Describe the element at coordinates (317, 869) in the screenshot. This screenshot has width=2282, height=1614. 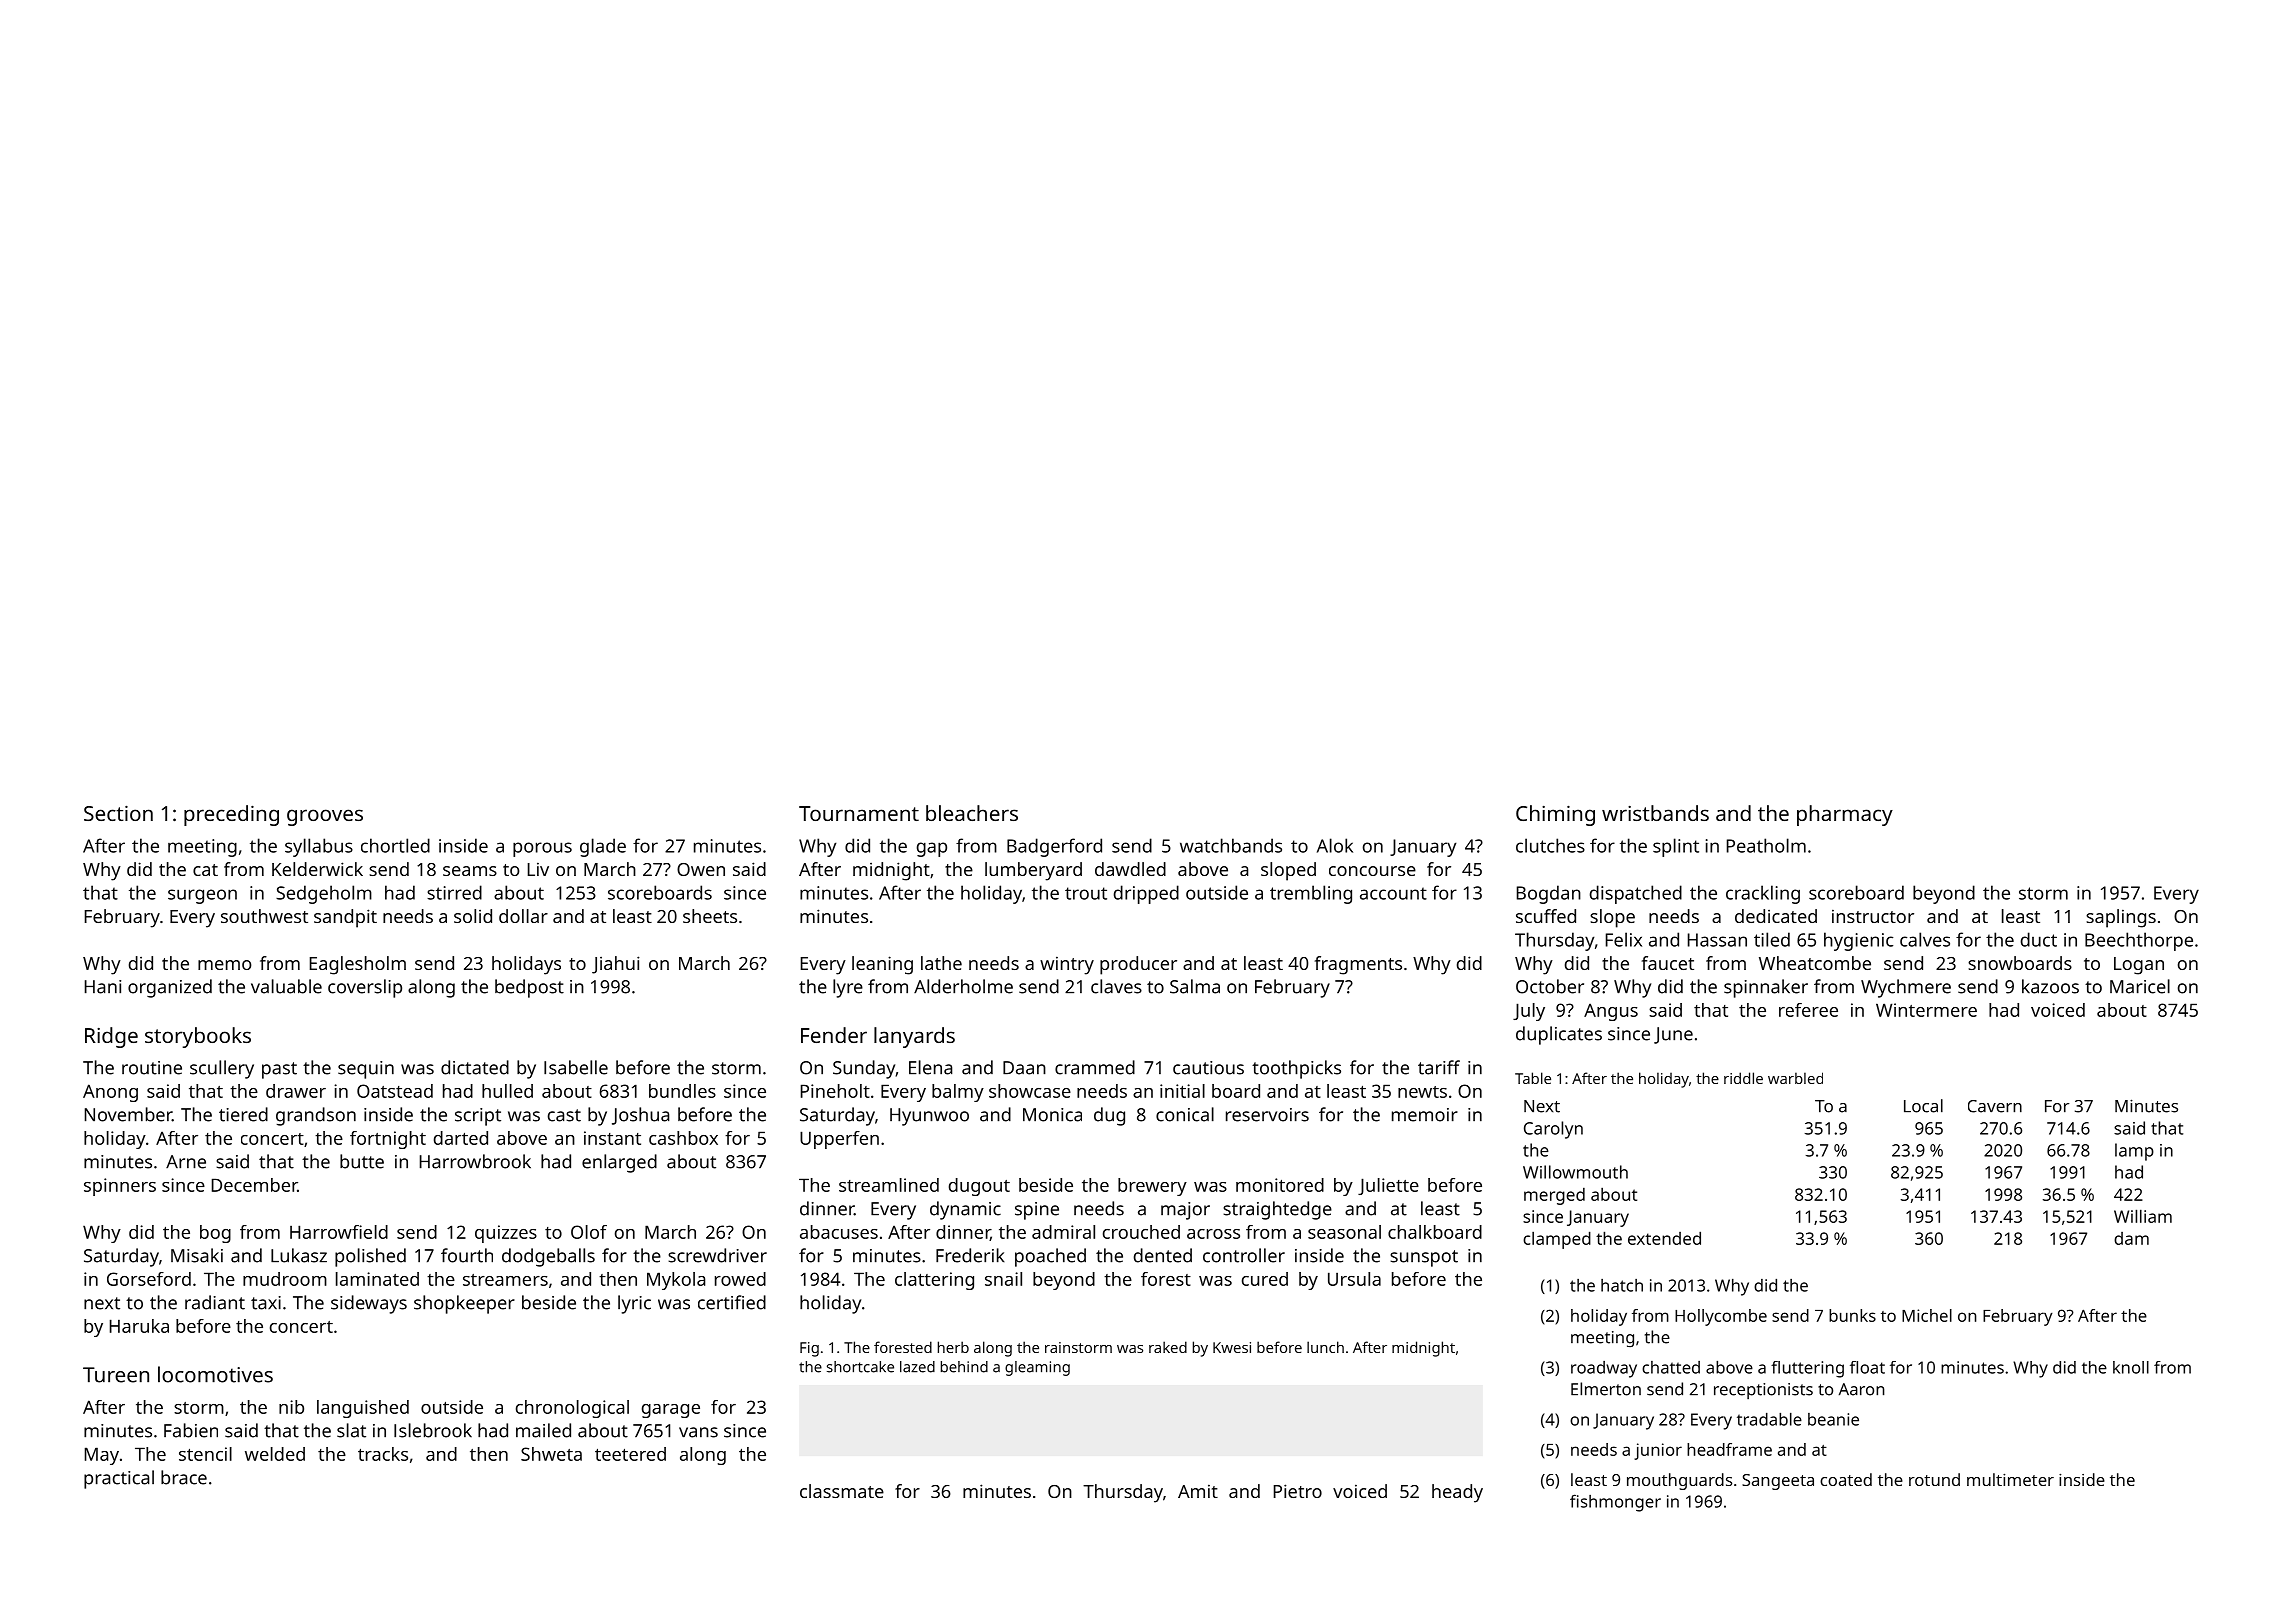
I see `Kelderwick` at that location.
